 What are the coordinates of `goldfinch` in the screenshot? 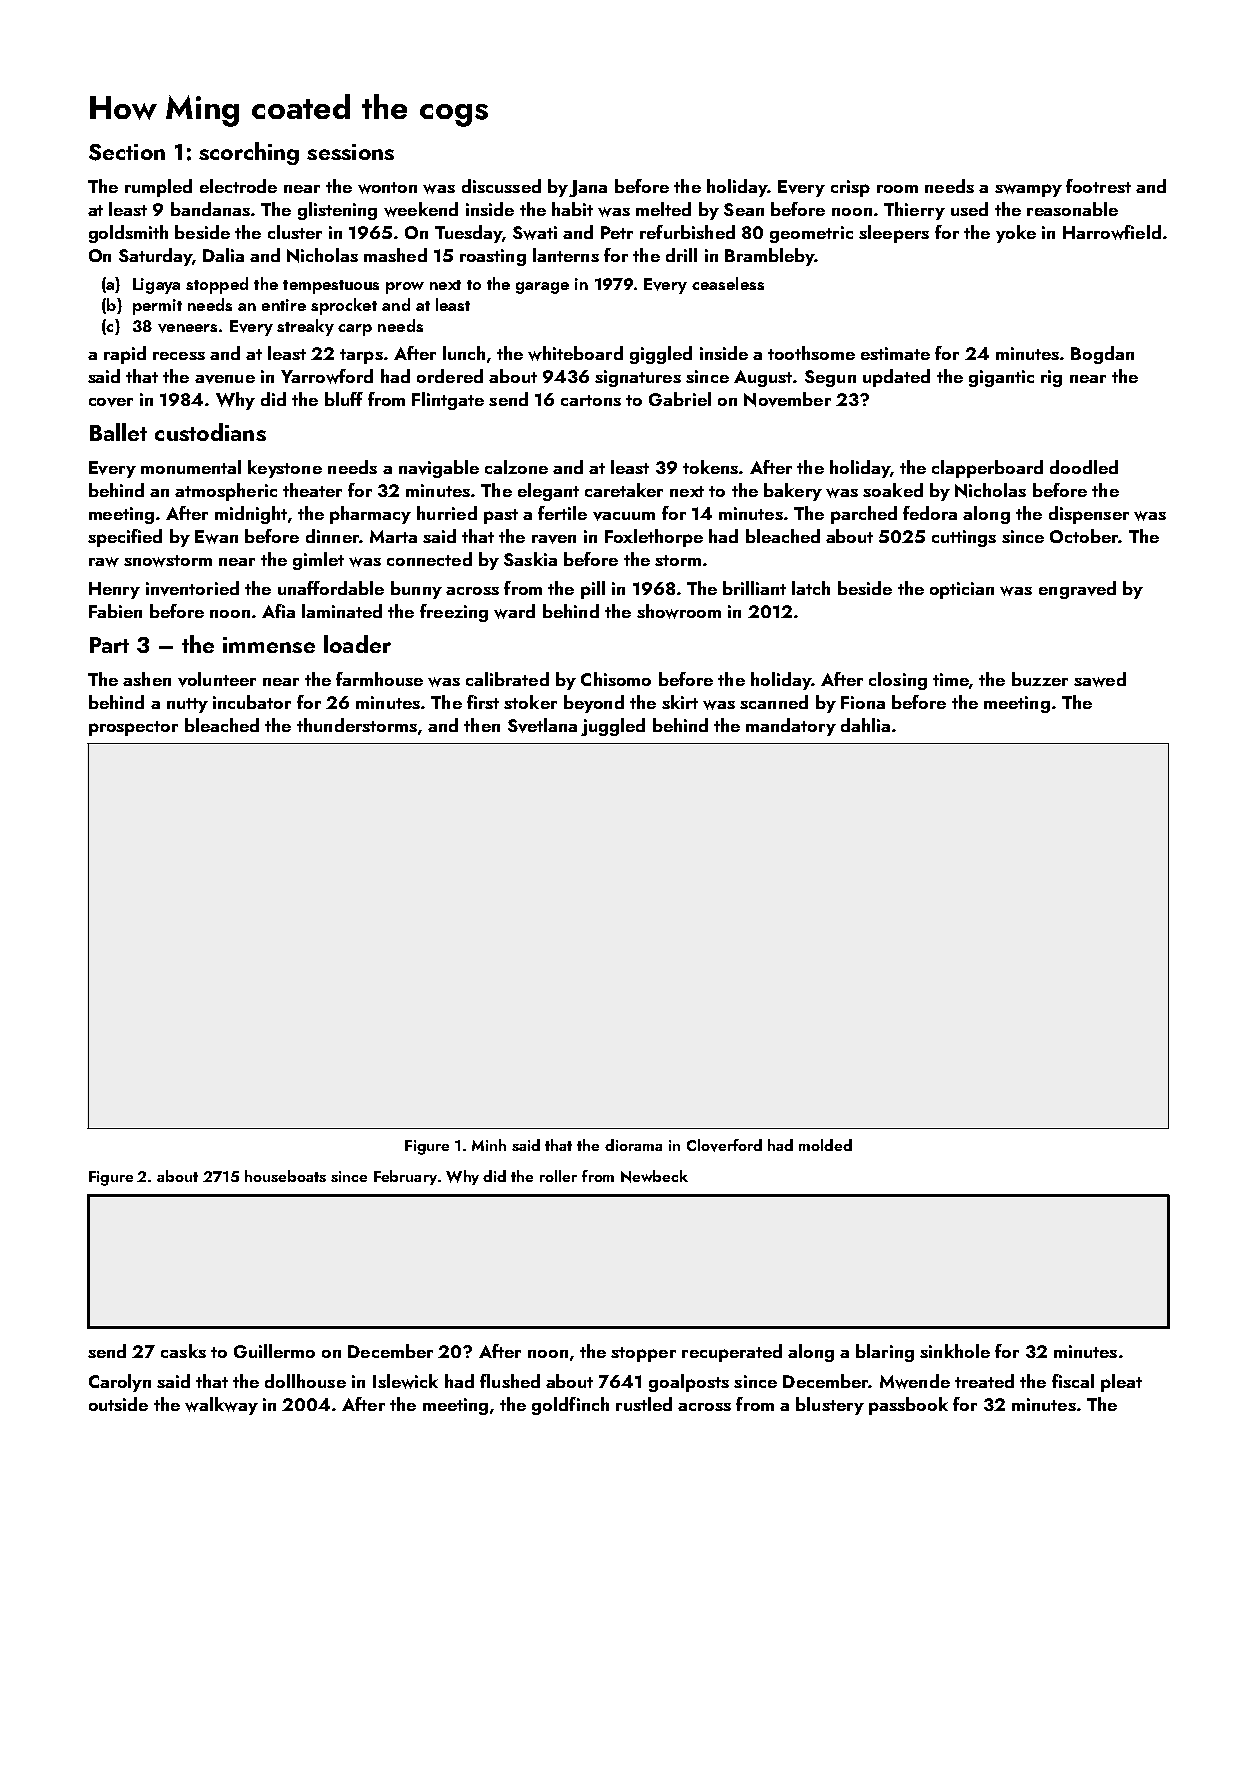 It's located at (570, 1406).
